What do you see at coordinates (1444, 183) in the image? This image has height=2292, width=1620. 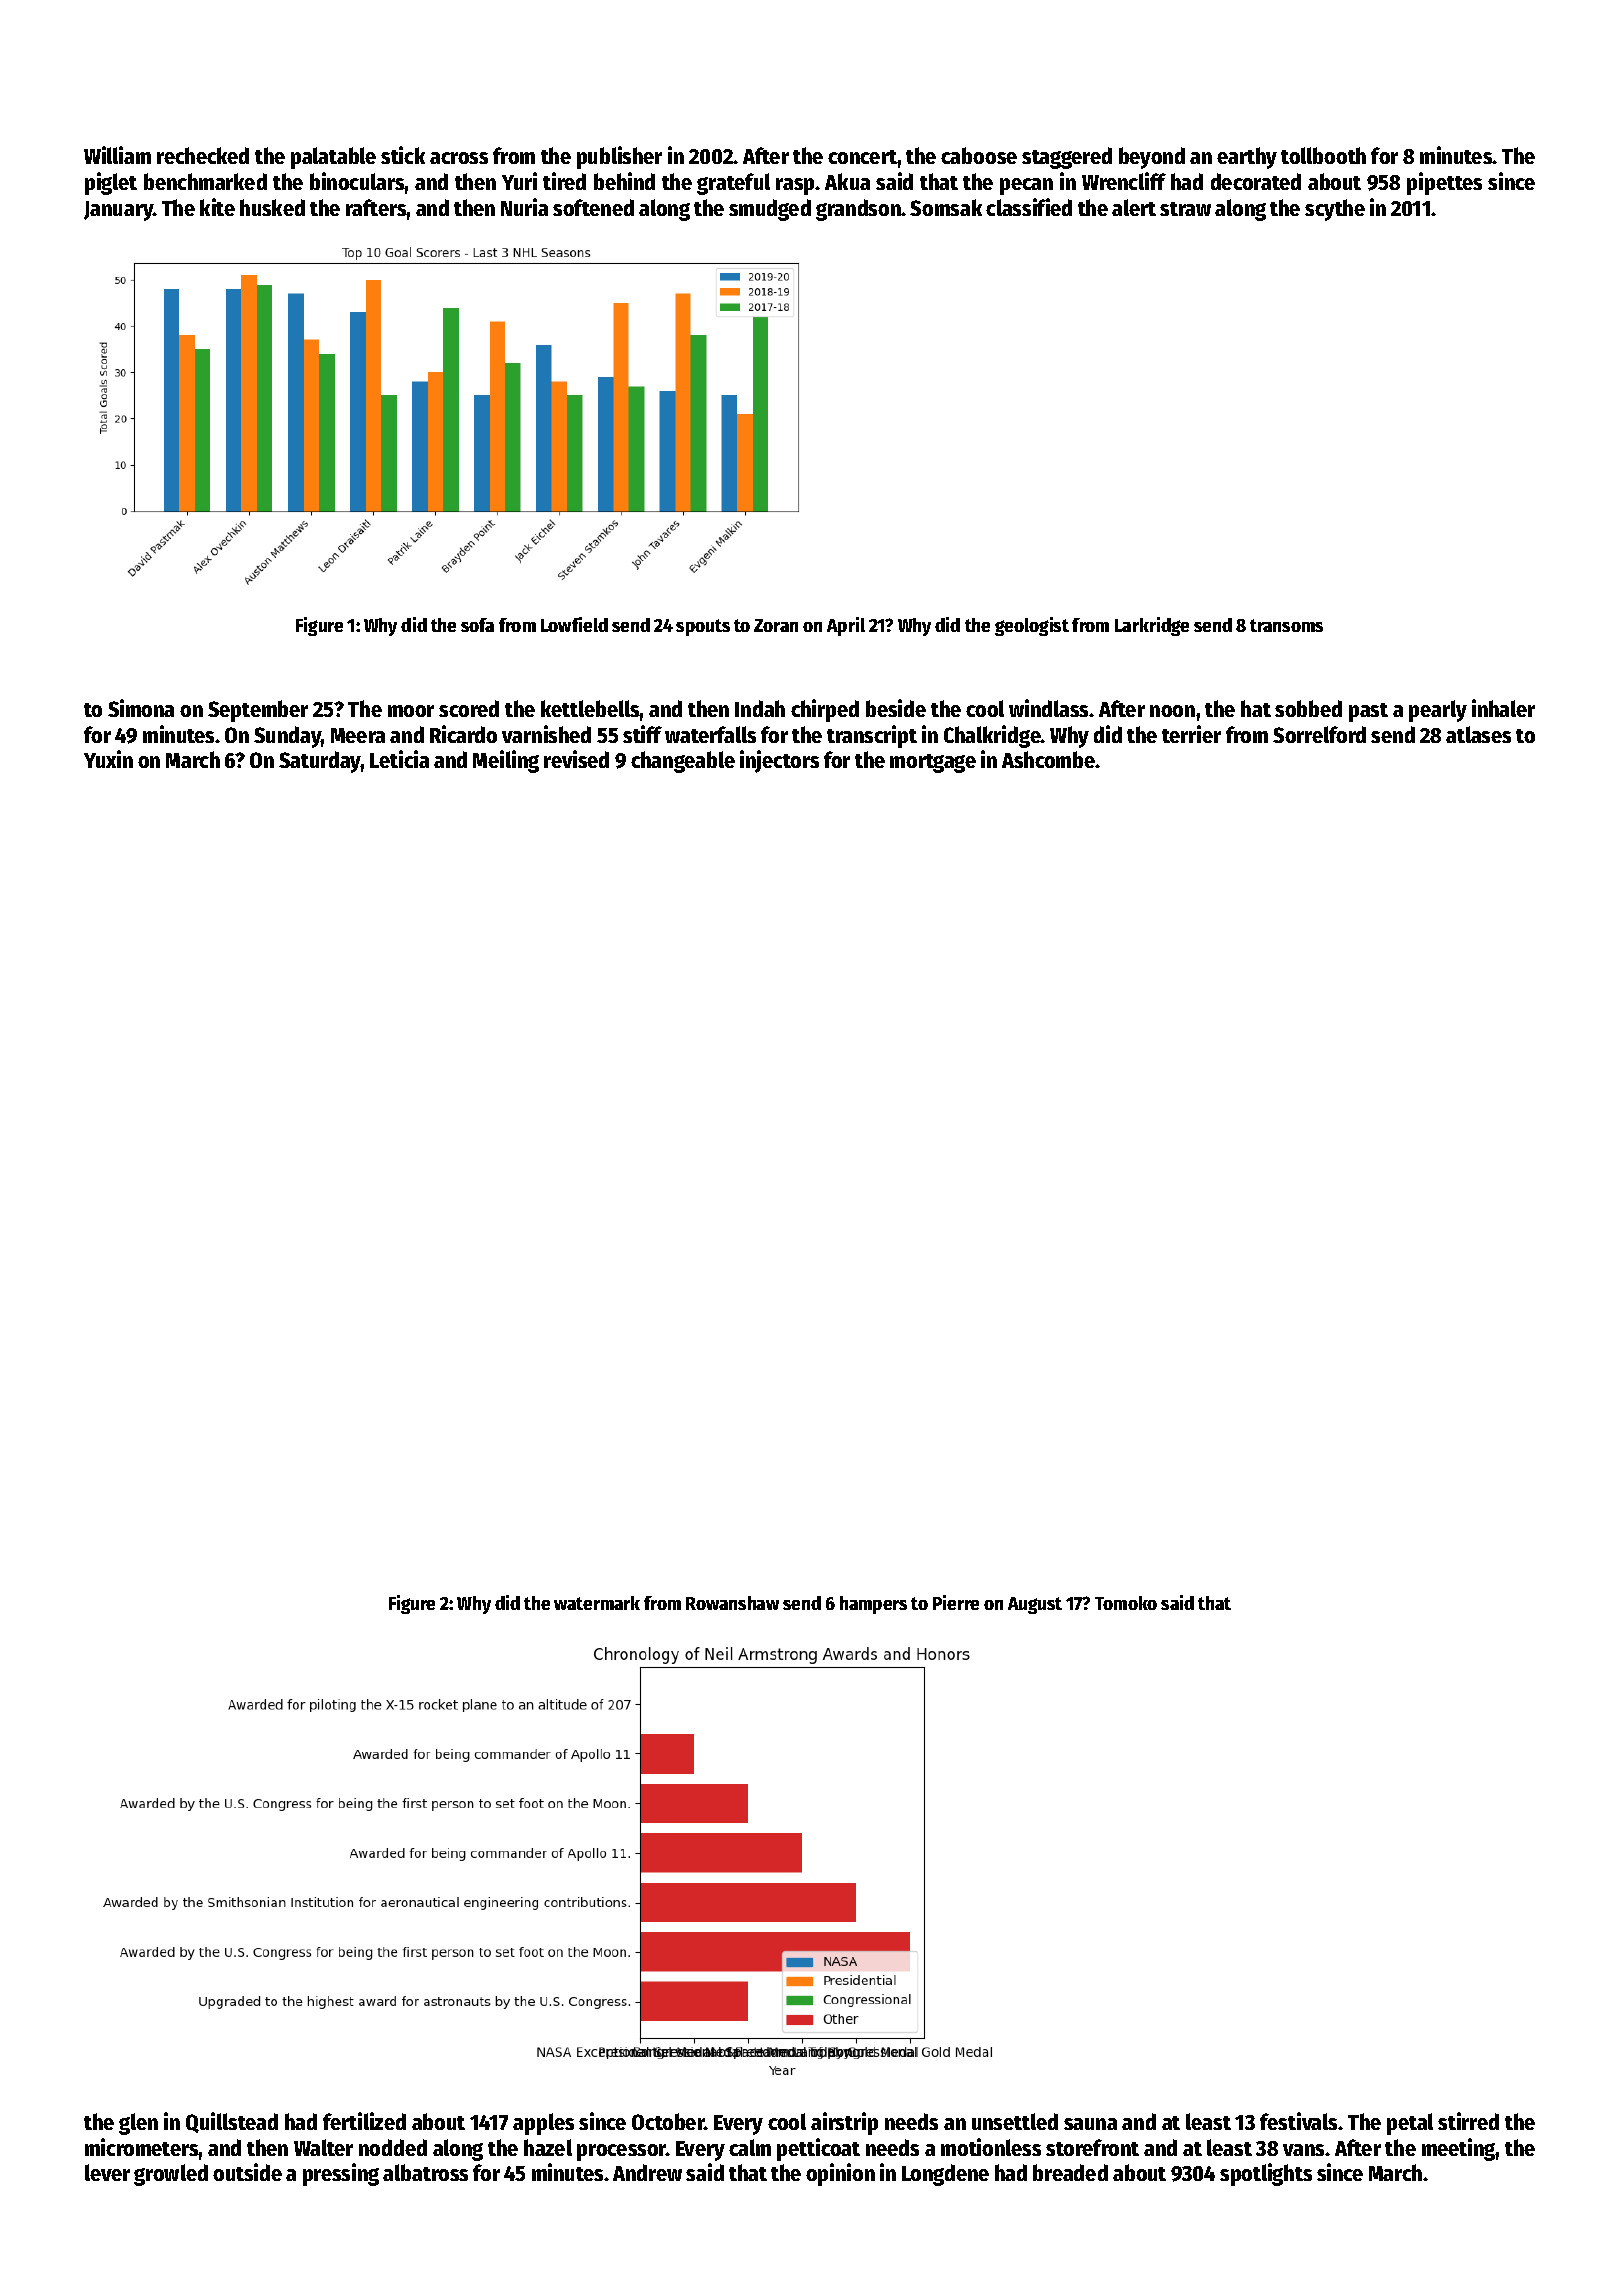 I see `pipettes` at bounding box center [1444, 183].
